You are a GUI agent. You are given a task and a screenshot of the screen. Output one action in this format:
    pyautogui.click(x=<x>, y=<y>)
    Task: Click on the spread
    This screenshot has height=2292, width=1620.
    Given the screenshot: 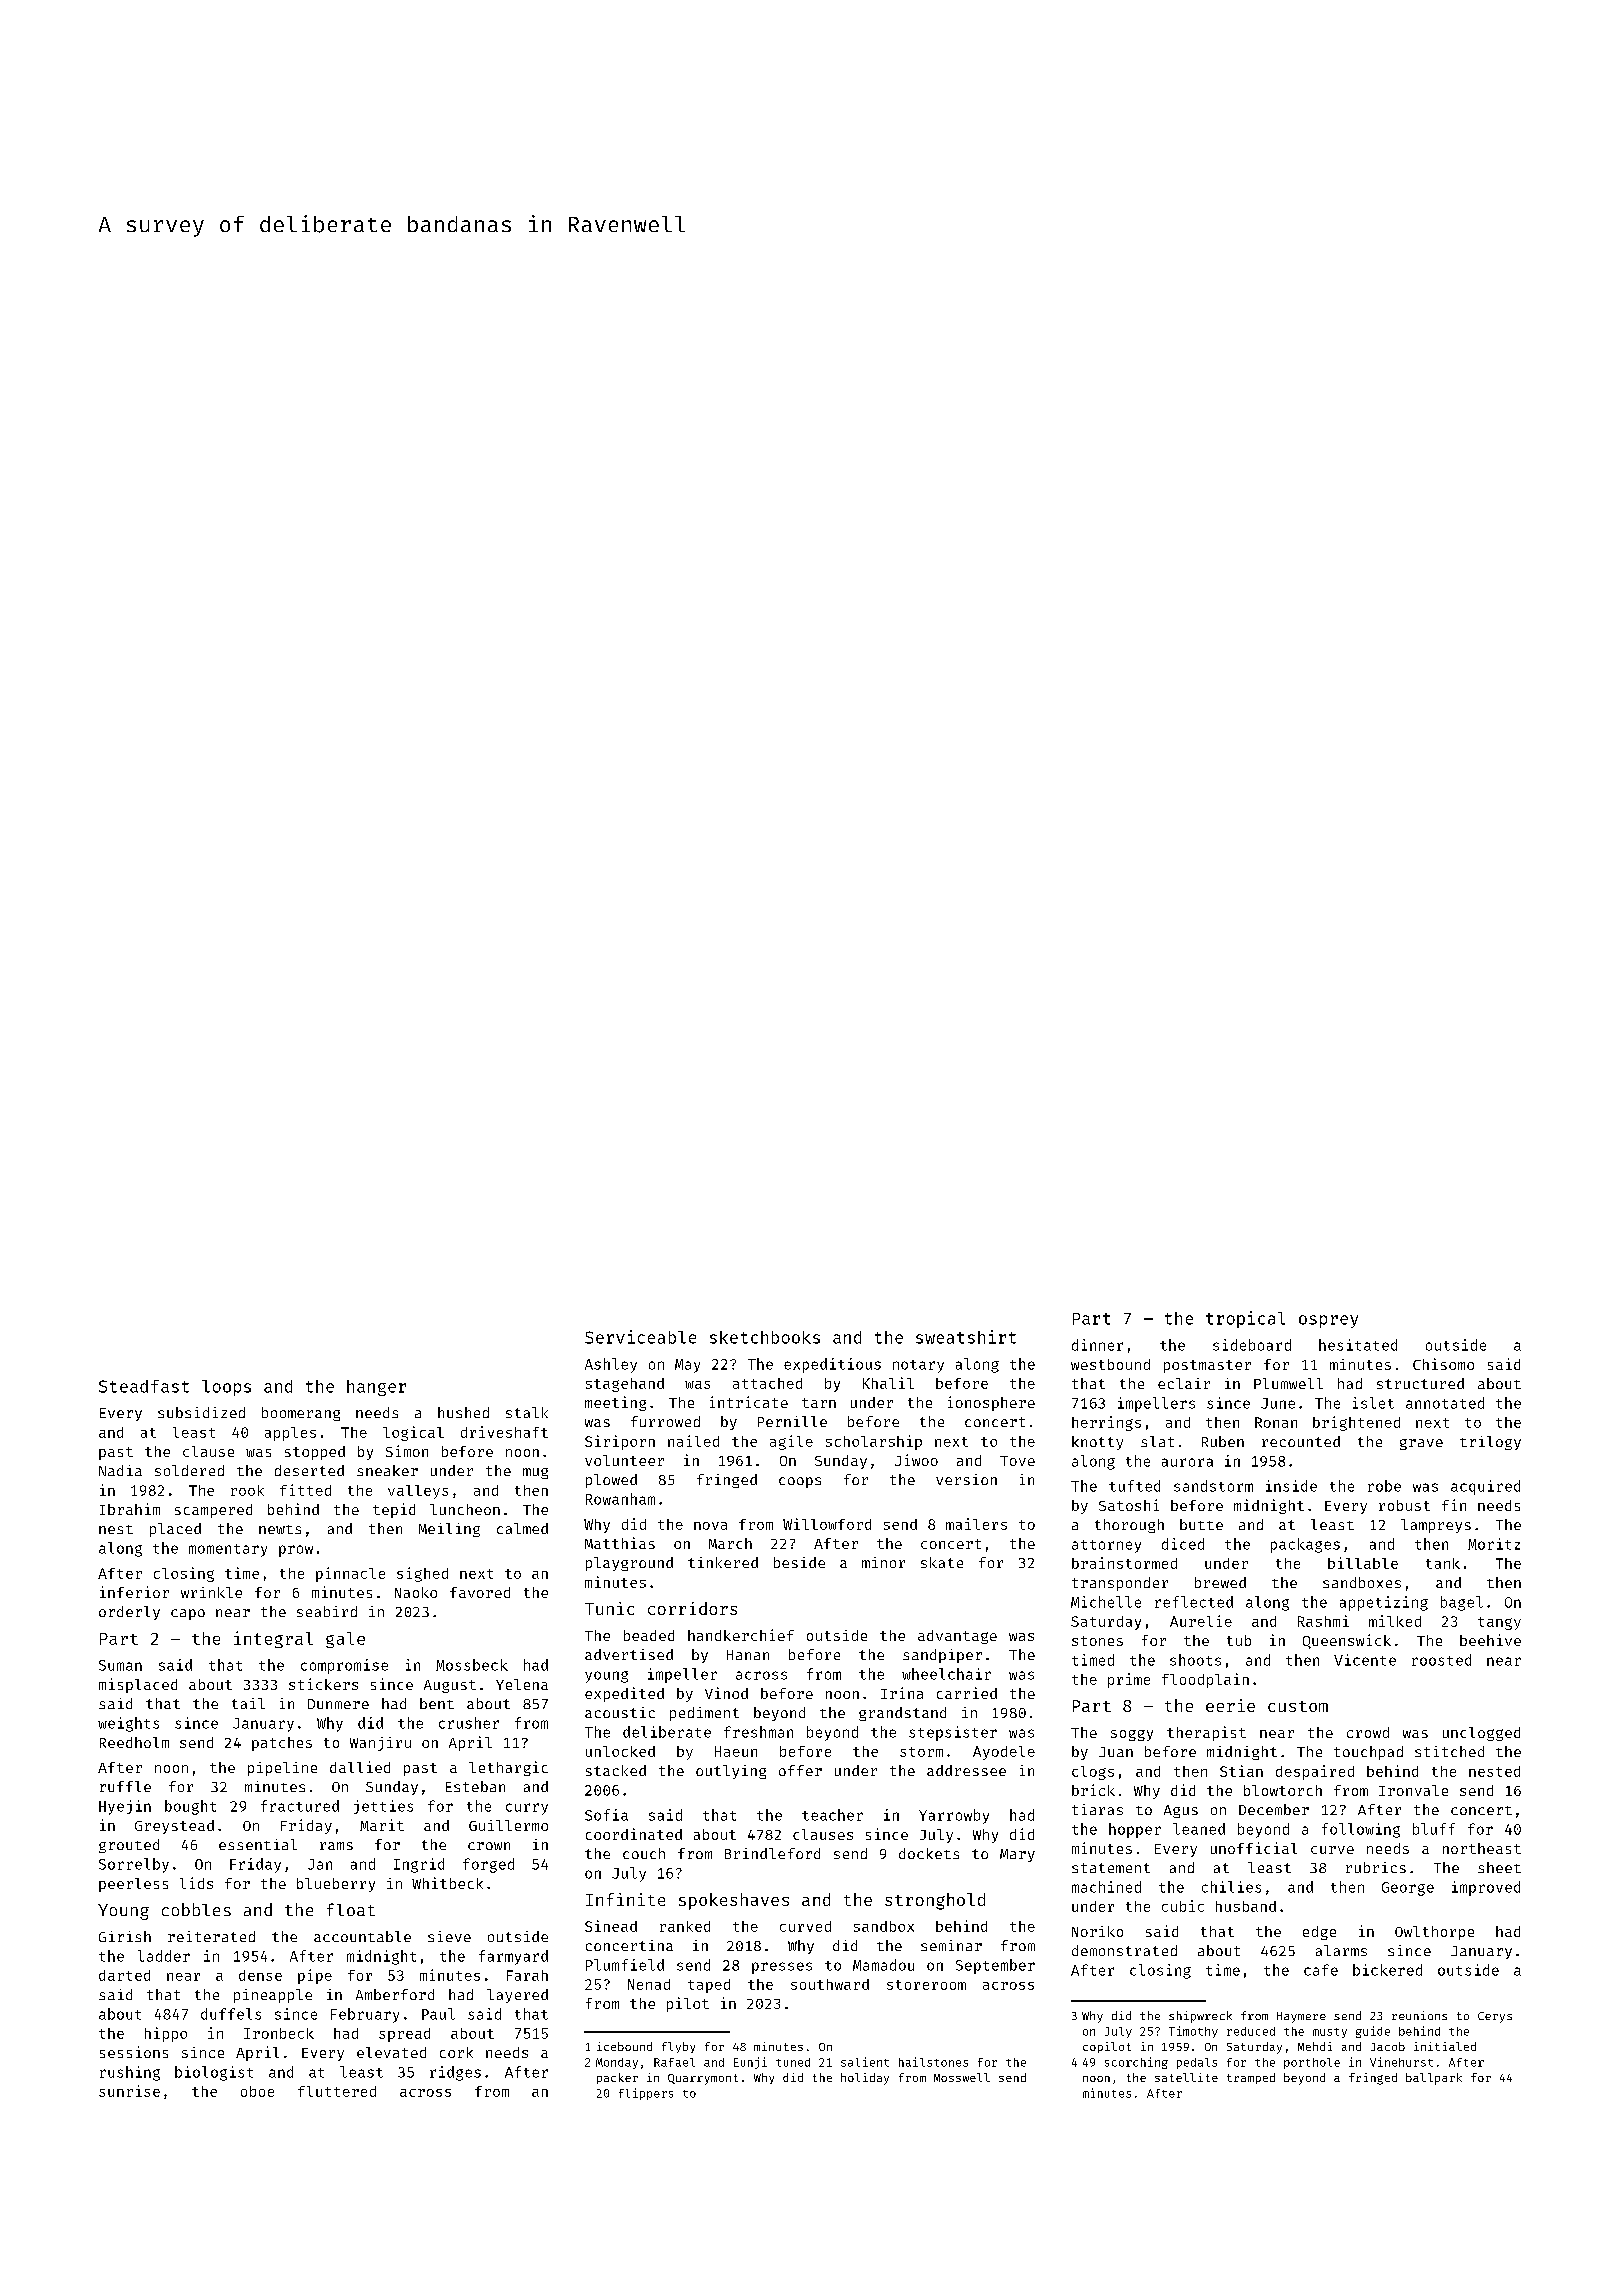 What is the action you would take?
    pyautogui.click(x=404, y=2035)
